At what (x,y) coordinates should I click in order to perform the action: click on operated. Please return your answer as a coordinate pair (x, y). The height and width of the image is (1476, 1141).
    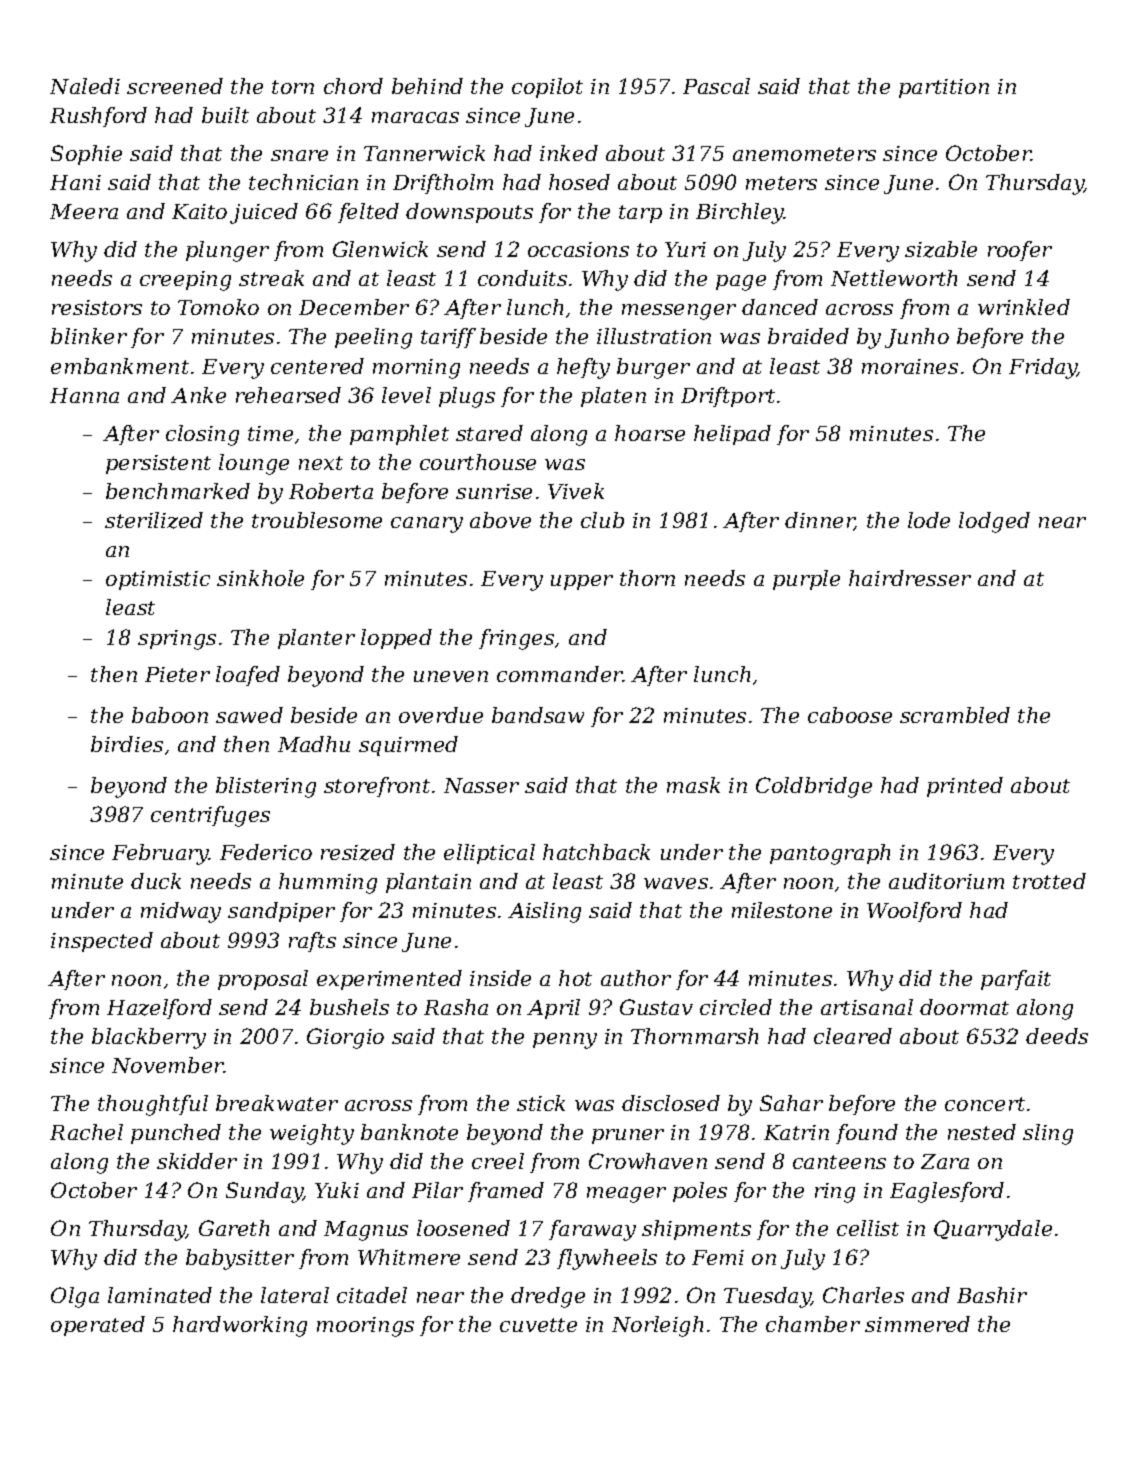
    Looking at the image, I should click on (98, 1326).
